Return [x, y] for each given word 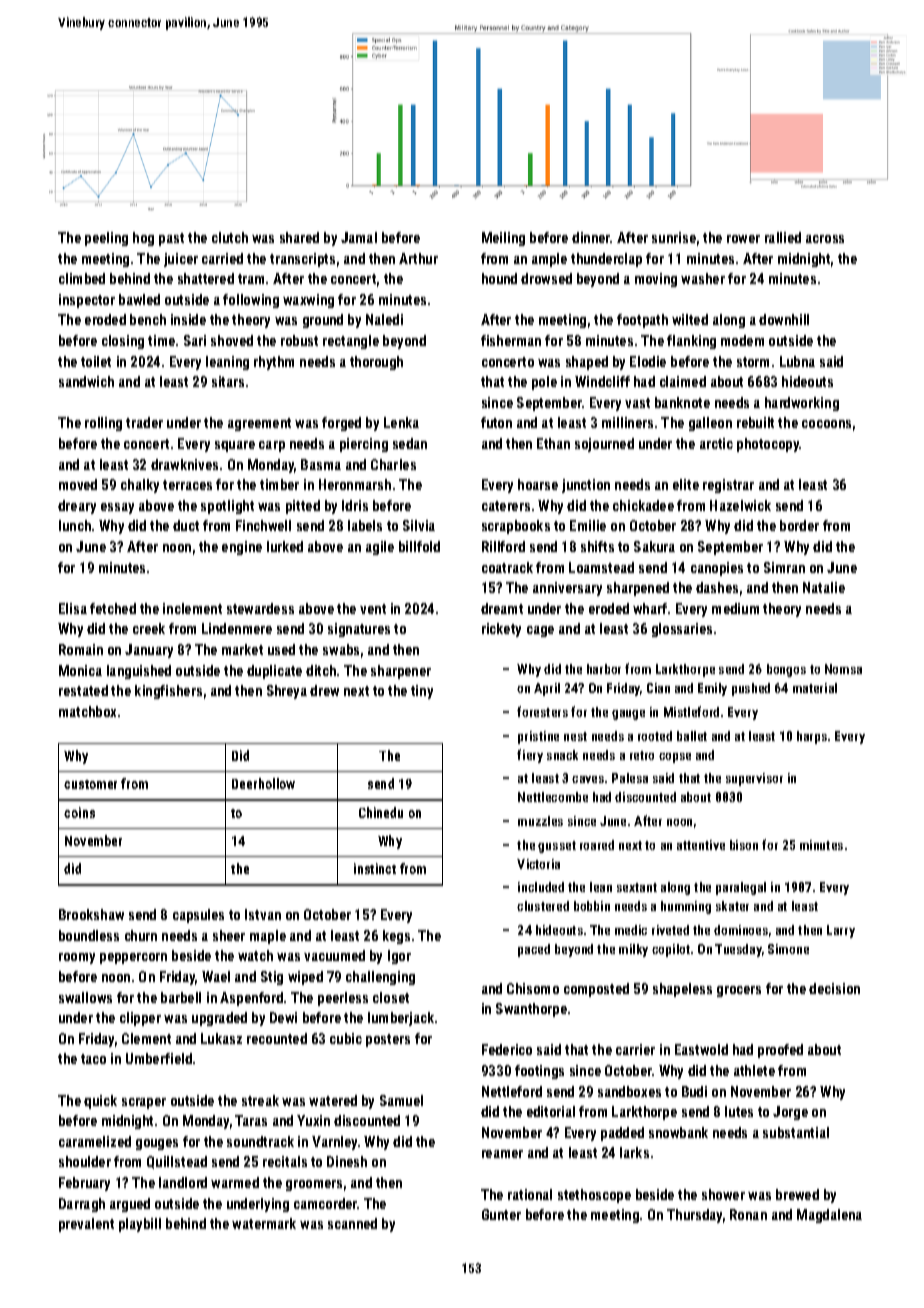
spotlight [227, 507]
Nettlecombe [553, 797]
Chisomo [533, 988]
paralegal [741, 888]
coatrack [507, 567]
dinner [591, 237]
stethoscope [594, 1196]
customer [90, 784]
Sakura [654, 546]
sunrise [674, 237]
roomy [77, 958]
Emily [712, 689]
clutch [230, 237]
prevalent [86, 1225]
